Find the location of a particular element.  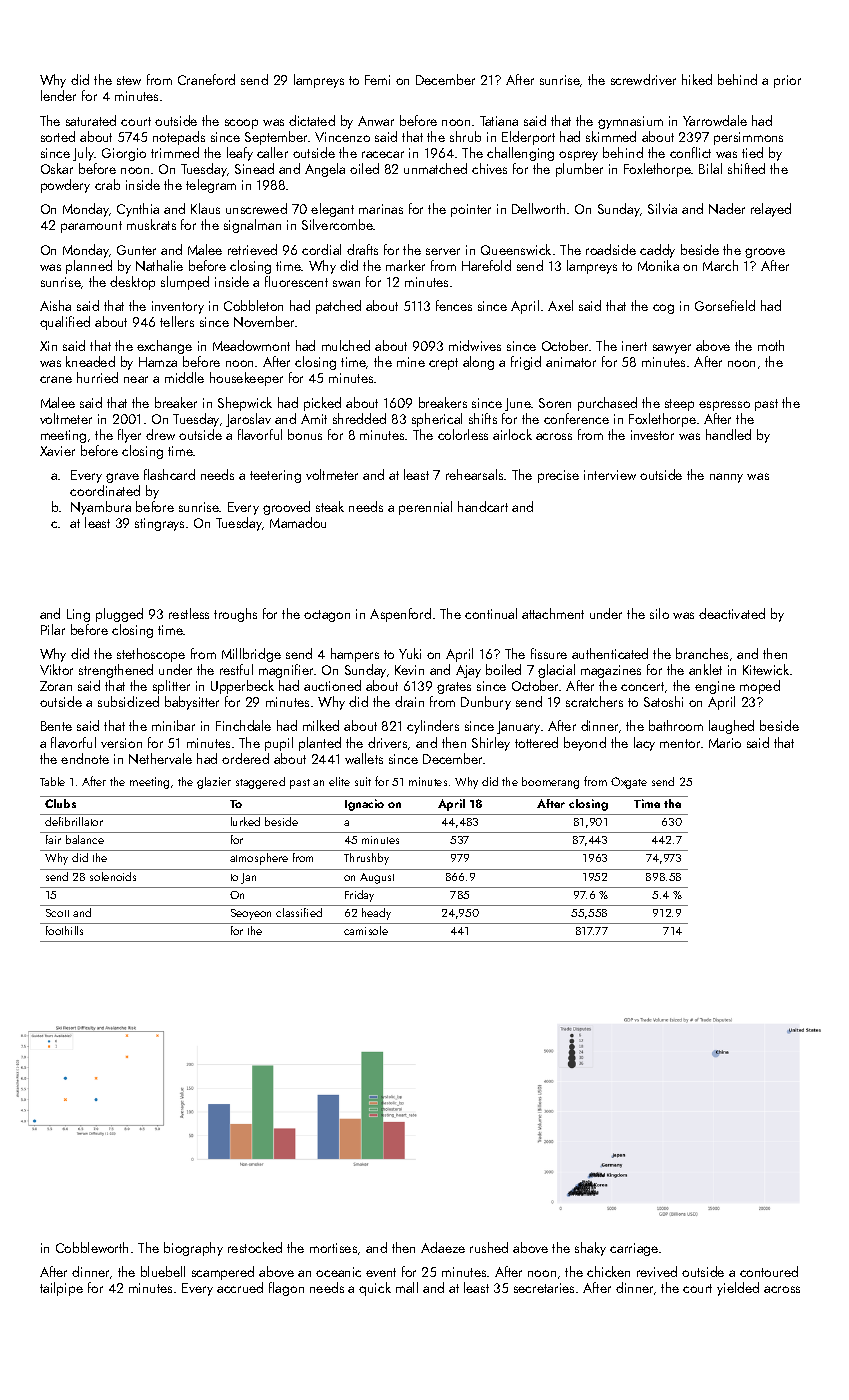

Yuki is located at coordinates (410, 653).
